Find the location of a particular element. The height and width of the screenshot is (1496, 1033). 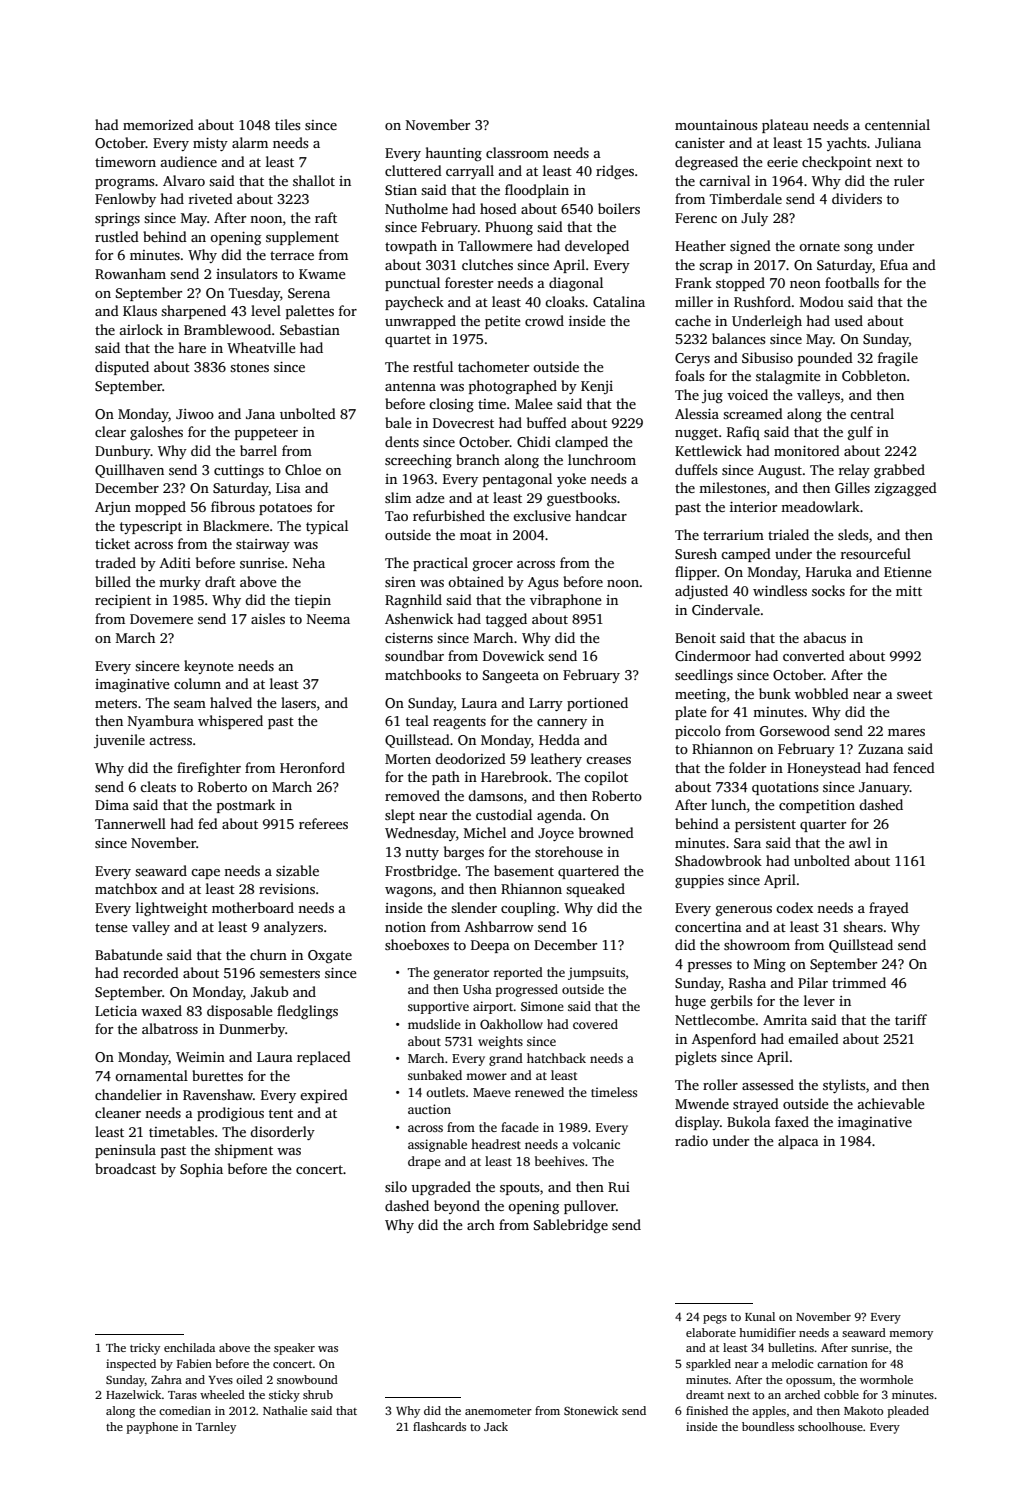

Jana is located at coordinates (260, 414).
